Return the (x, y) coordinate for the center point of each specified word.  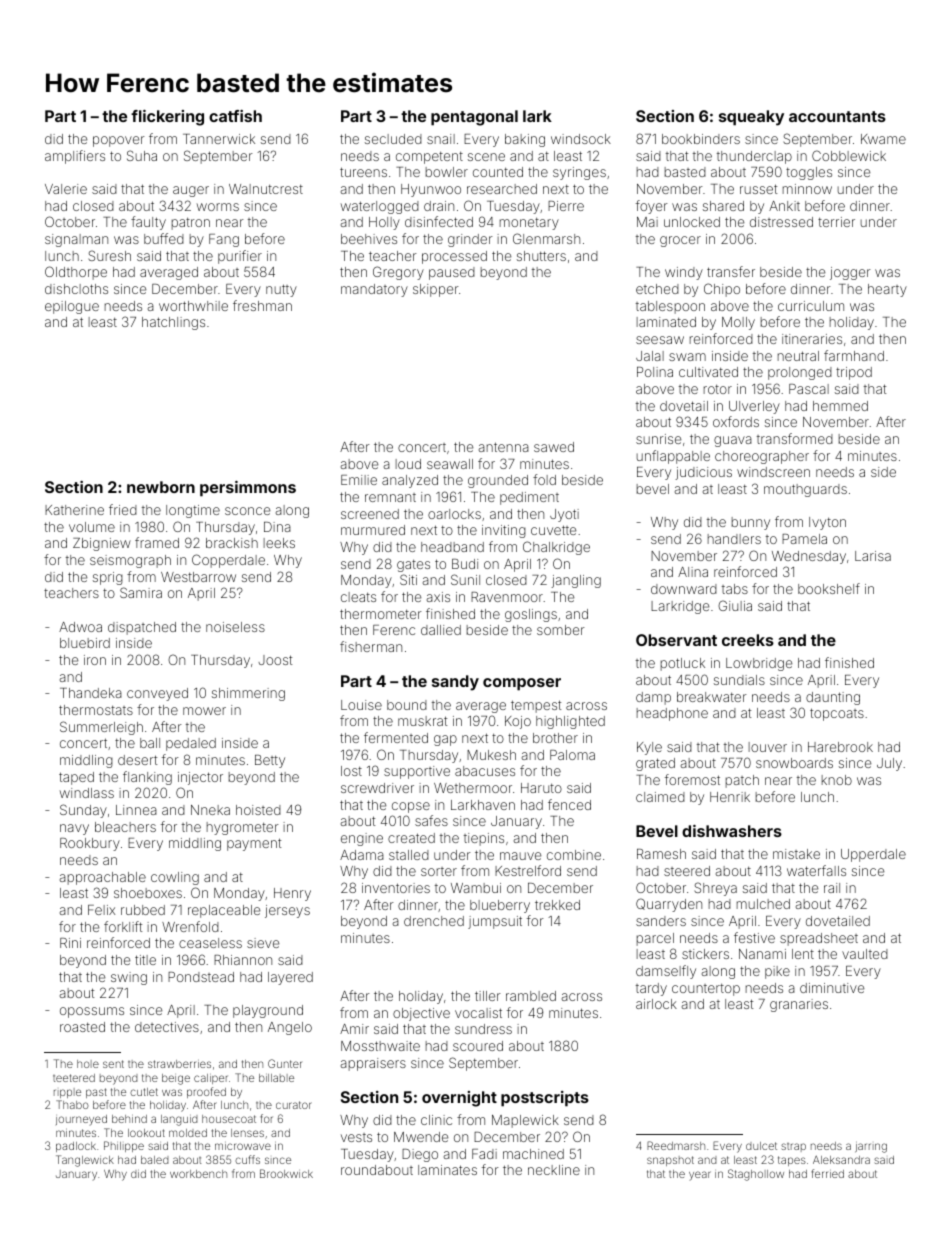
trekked (557, 905)
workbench (198, 1174)
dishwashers (732, 831)
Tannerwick (219, 139)
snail (441, 139)
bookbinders (701, 139)
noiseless (235, 627)
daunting (833, 698)
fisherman (371, 646)
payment (254, 844)
